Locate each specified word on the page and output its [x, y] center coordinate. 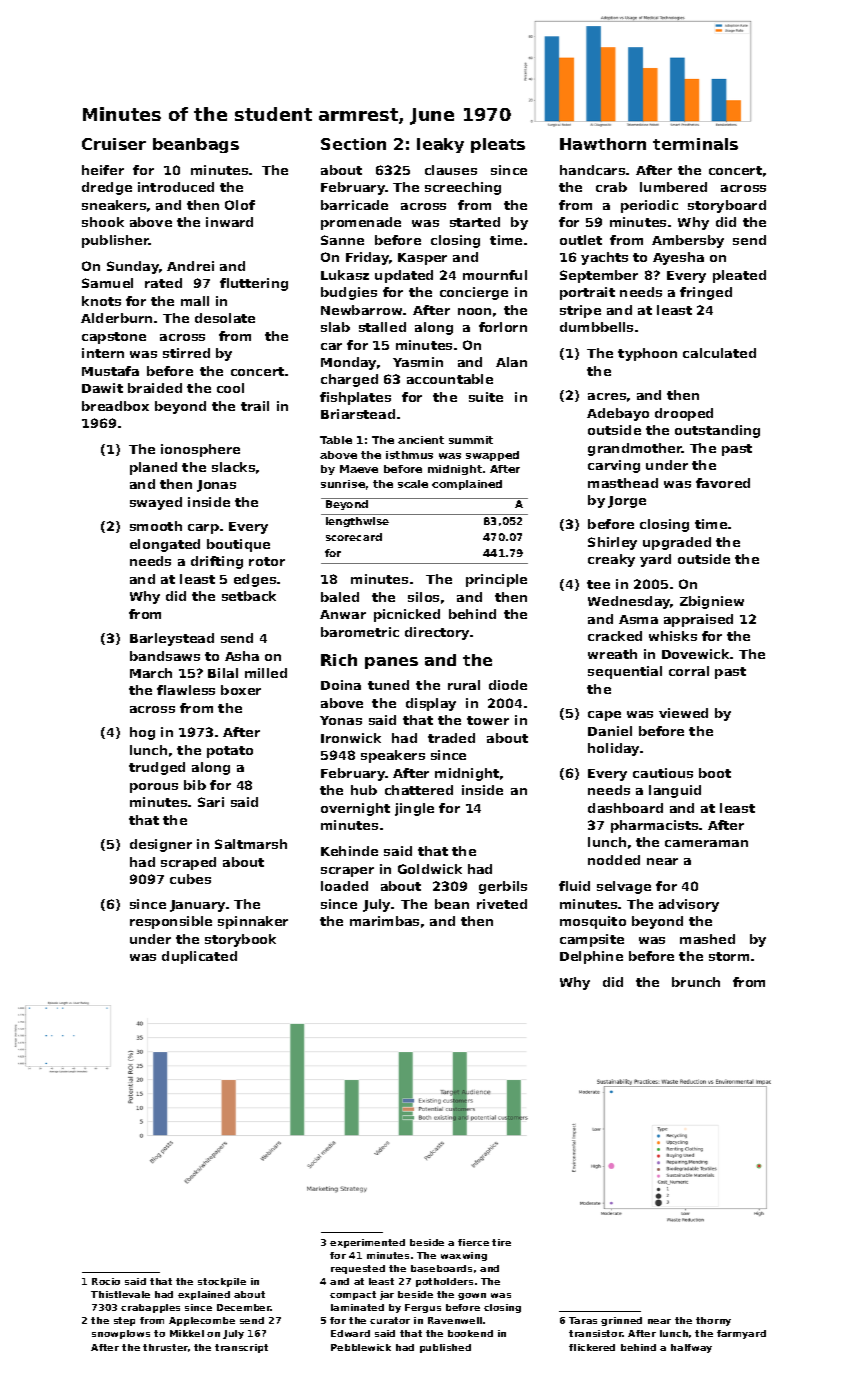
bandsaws [165, 656]
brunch [696, 982]
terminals [695, 144]
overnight [355, 809]
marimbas [384, 921]
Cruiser [114, 144]
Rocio [106, 1281]
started [475, 222]
